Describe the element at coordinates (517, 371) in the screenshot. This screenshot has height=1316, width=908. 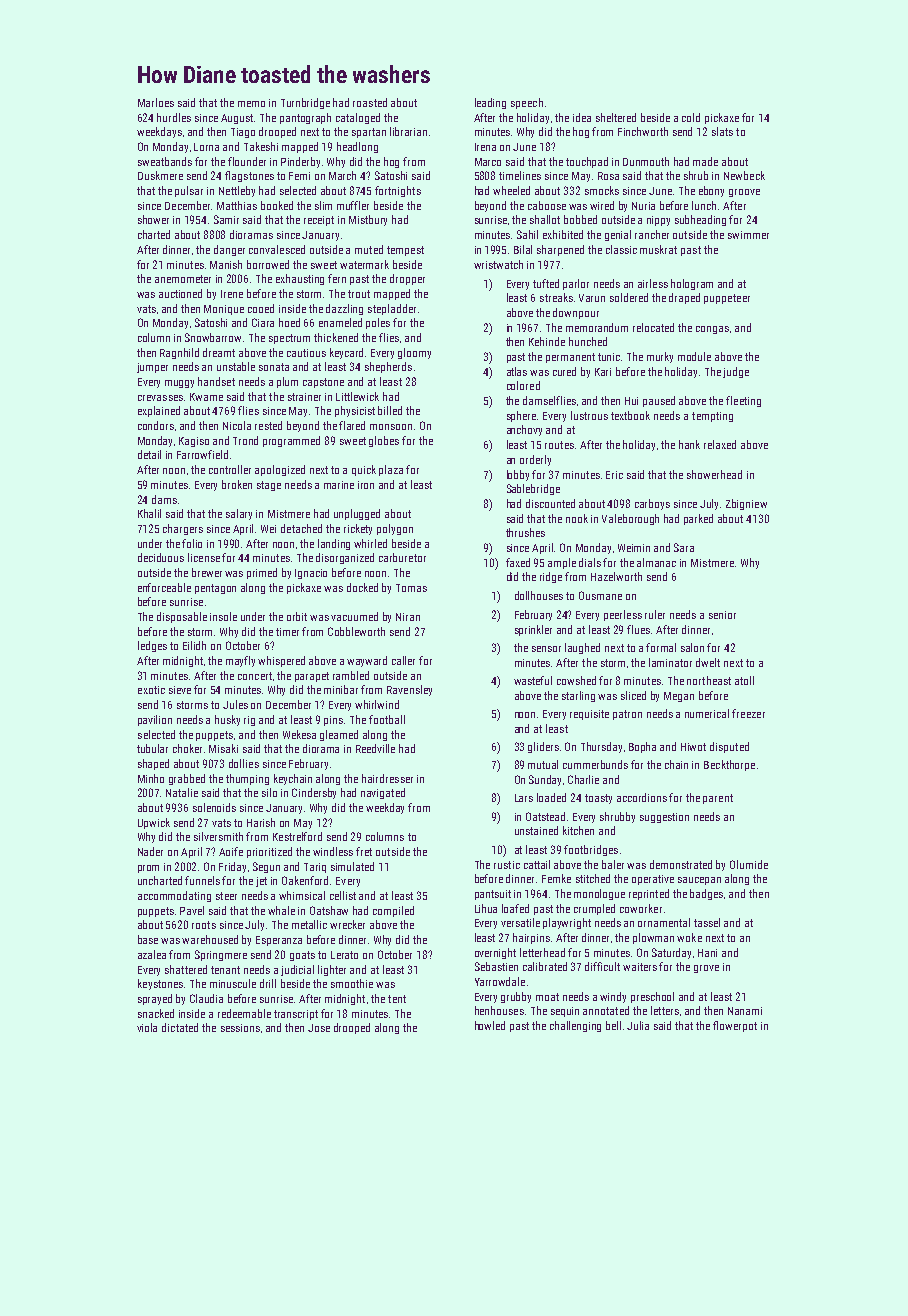
I see `atlas` at that location.
